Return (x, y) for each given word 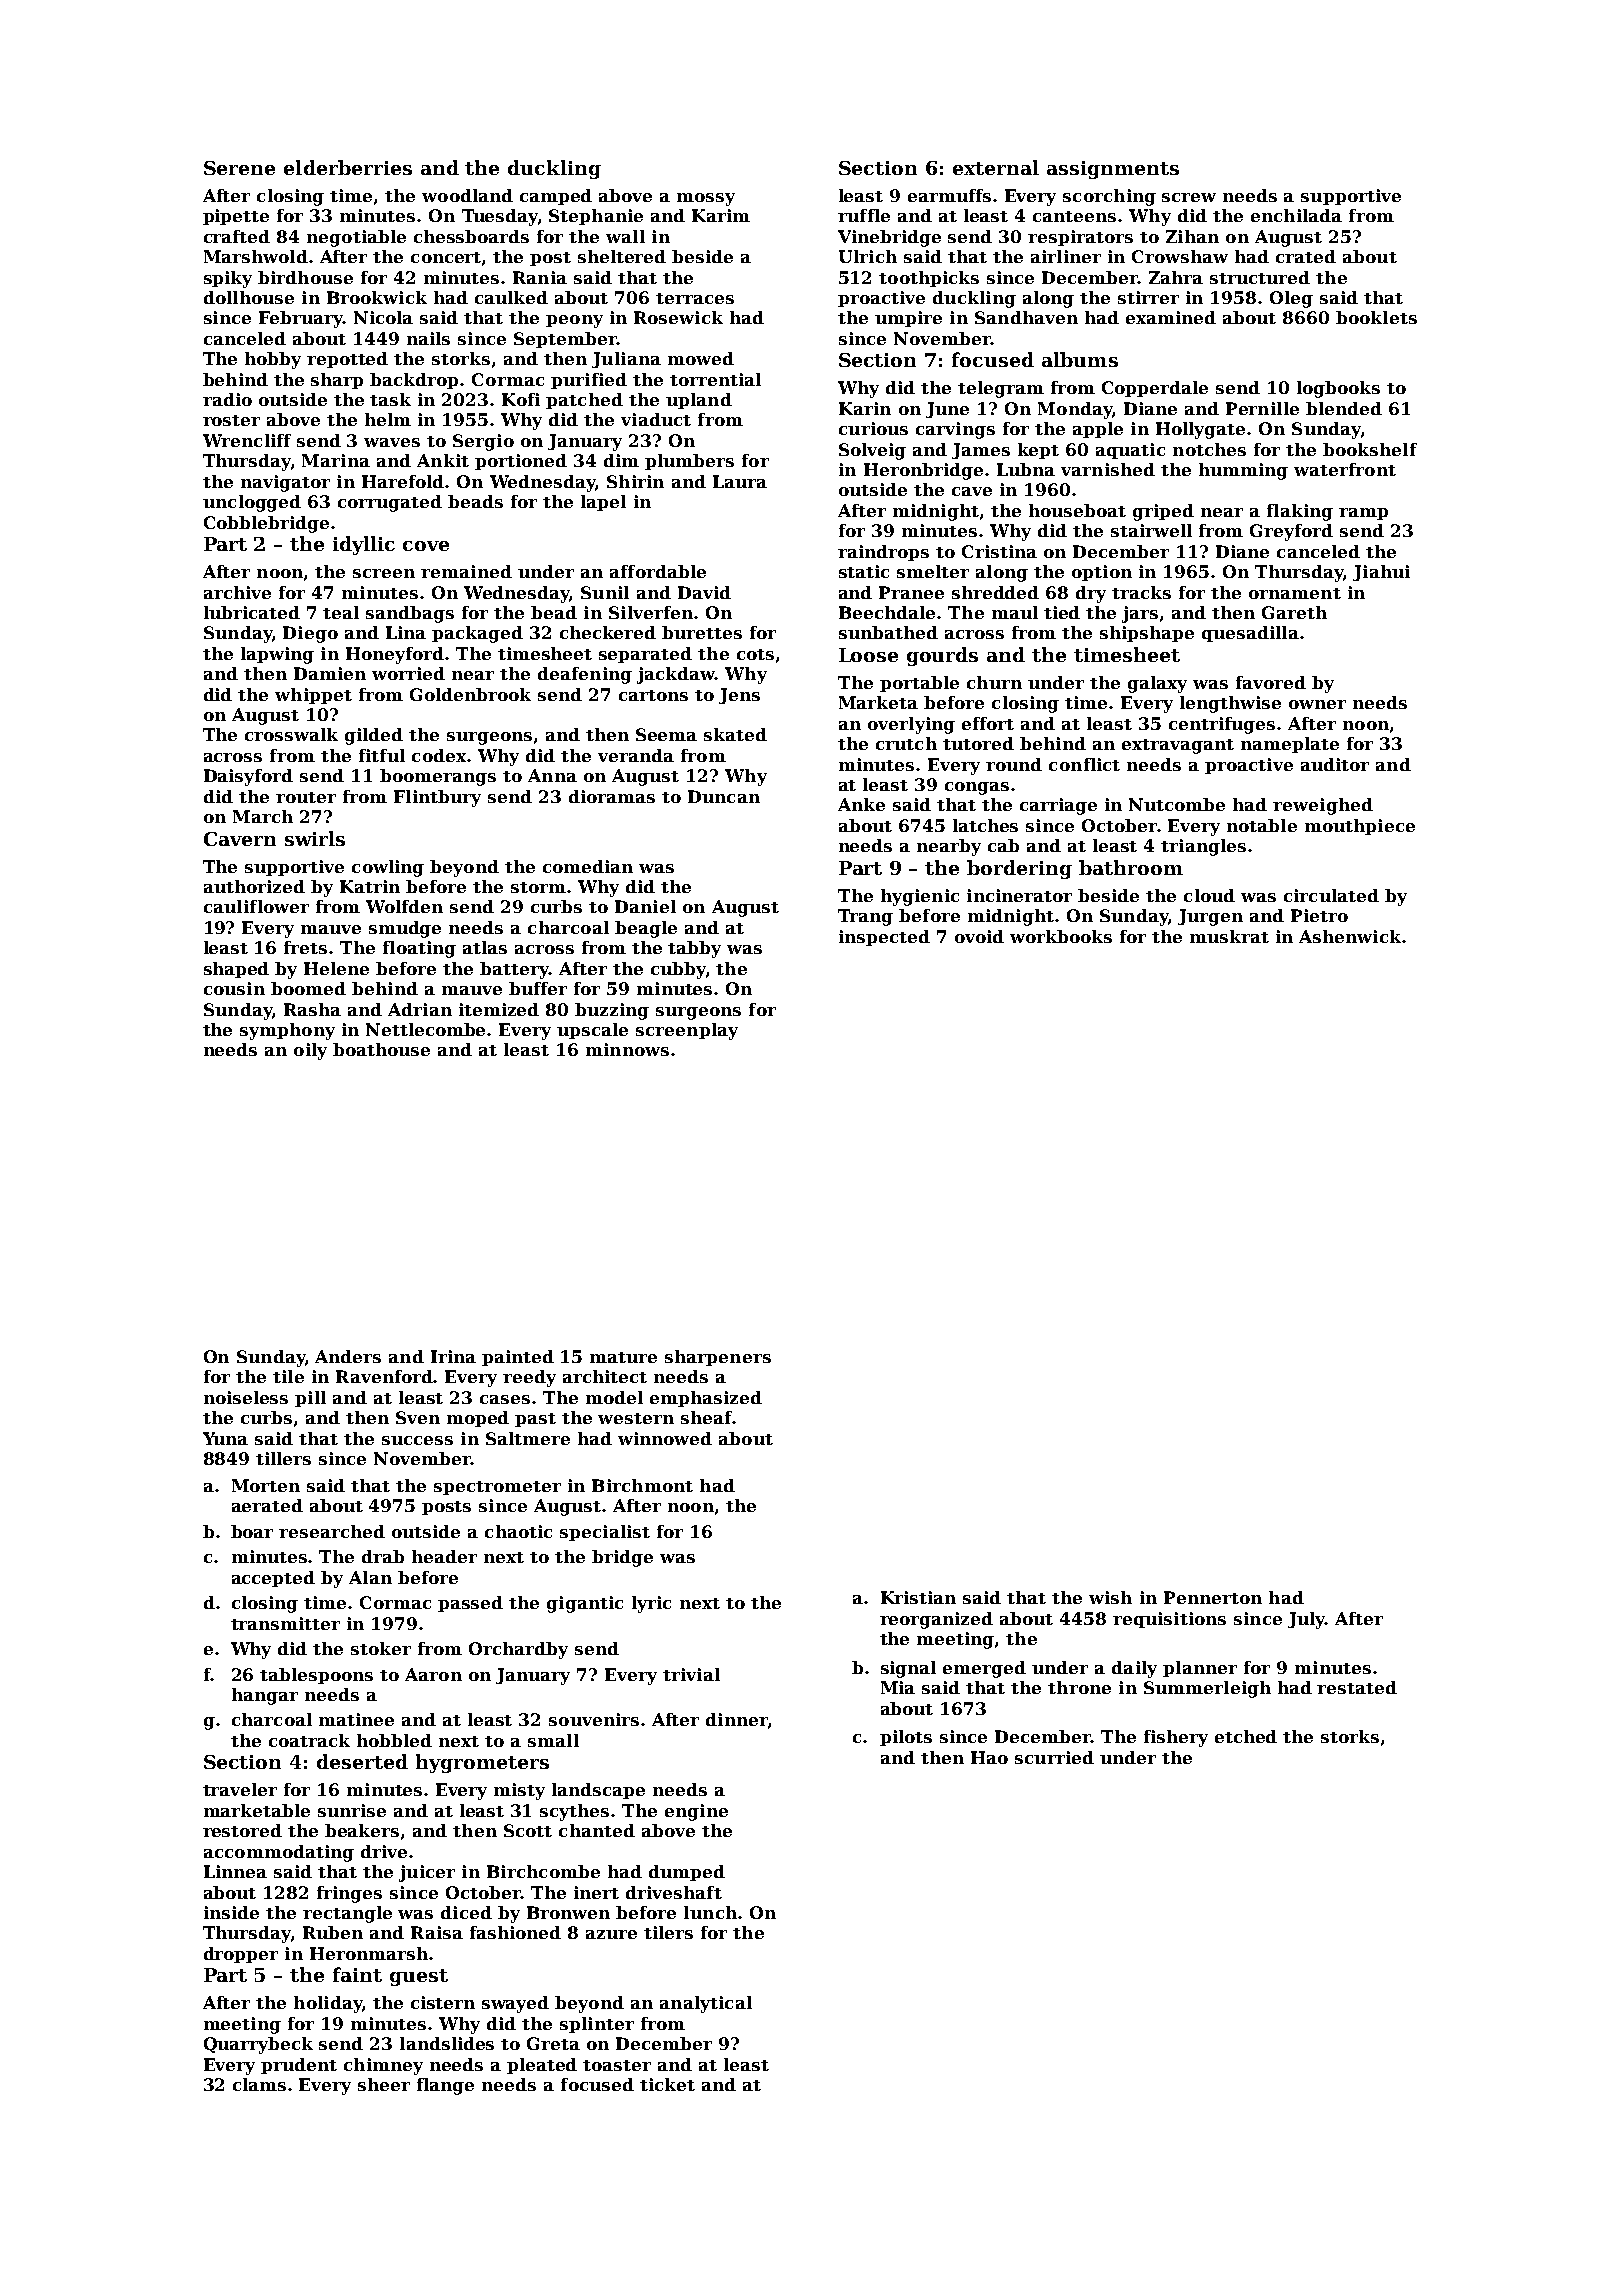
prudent (299, 2066)
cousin (234, 988)
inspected (884, 938)
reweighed (1323, 806)
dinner (737, 1719)
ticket (667, 2084)
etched (1246, 1736)
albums (1080, 359)
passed (470, 1604)
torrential (715, 379)
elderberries (348, 167)
